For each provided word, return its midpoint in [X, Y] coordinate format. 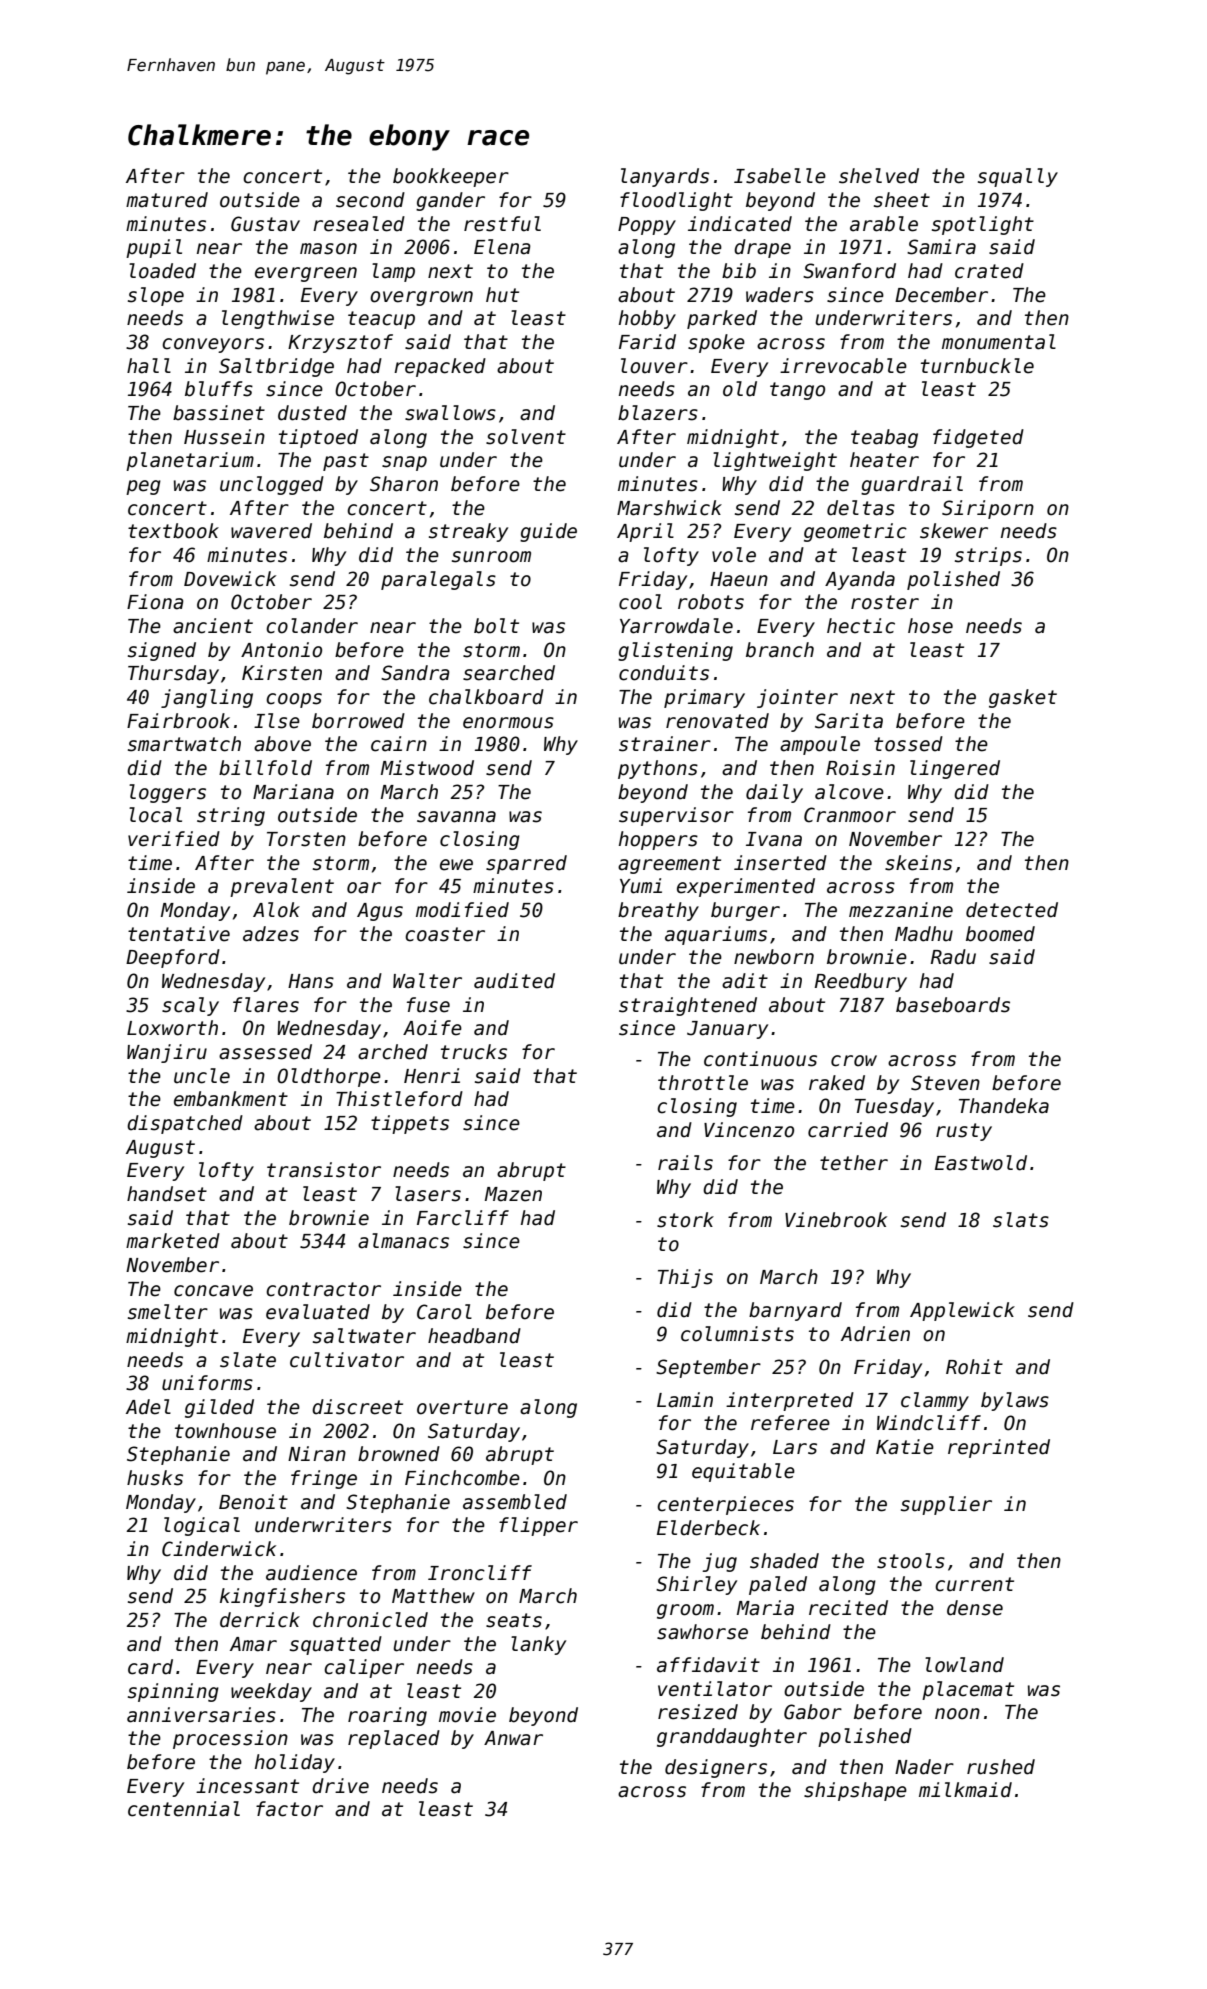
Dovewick [230, 579]
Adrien [875, 1334]
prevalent [282, 887]
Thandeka [1004, 1106]
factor [289, 1809]
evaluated [318, 1312]
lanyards [665, 177]
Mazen [513, 1194]
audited [514, 981]
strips [988, 556]
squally [1018, 177]
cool [640, 602]
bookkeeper [451, 177]
